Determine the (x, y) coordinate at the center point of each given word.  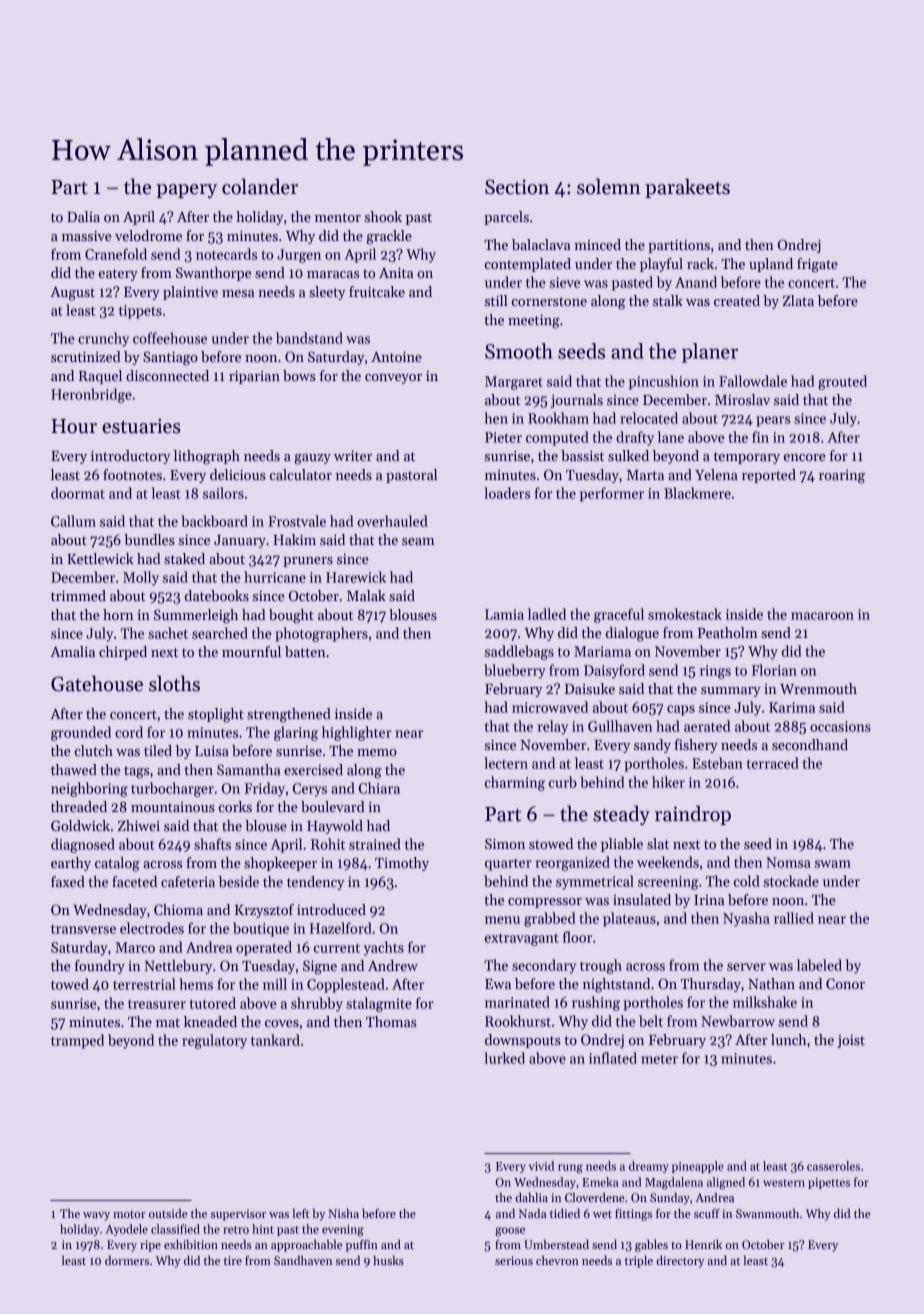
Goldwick (80, 825)
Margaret (514, 383)
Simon (505, 843)
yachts (384, 948)
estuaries (141, 426)
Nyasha (746, 919)
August (72, 294)
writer (353, 456)
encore (804, 457)
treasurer (157, 1004)
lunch (788, 1039)
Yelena (716, 474)
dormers (127, 1260)
